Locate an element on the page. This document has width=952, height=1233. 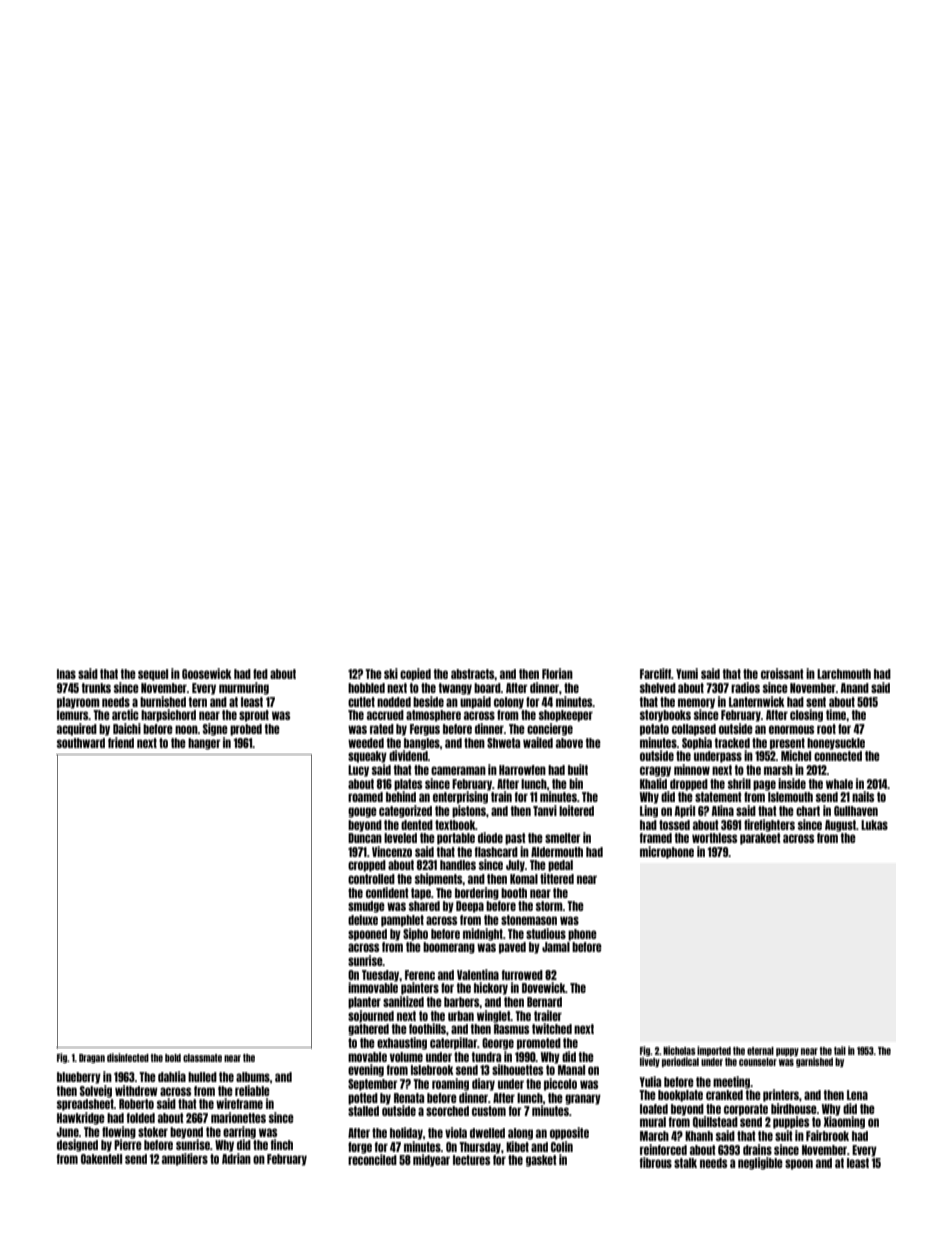
cropped is located at coordinates (367, 866).
